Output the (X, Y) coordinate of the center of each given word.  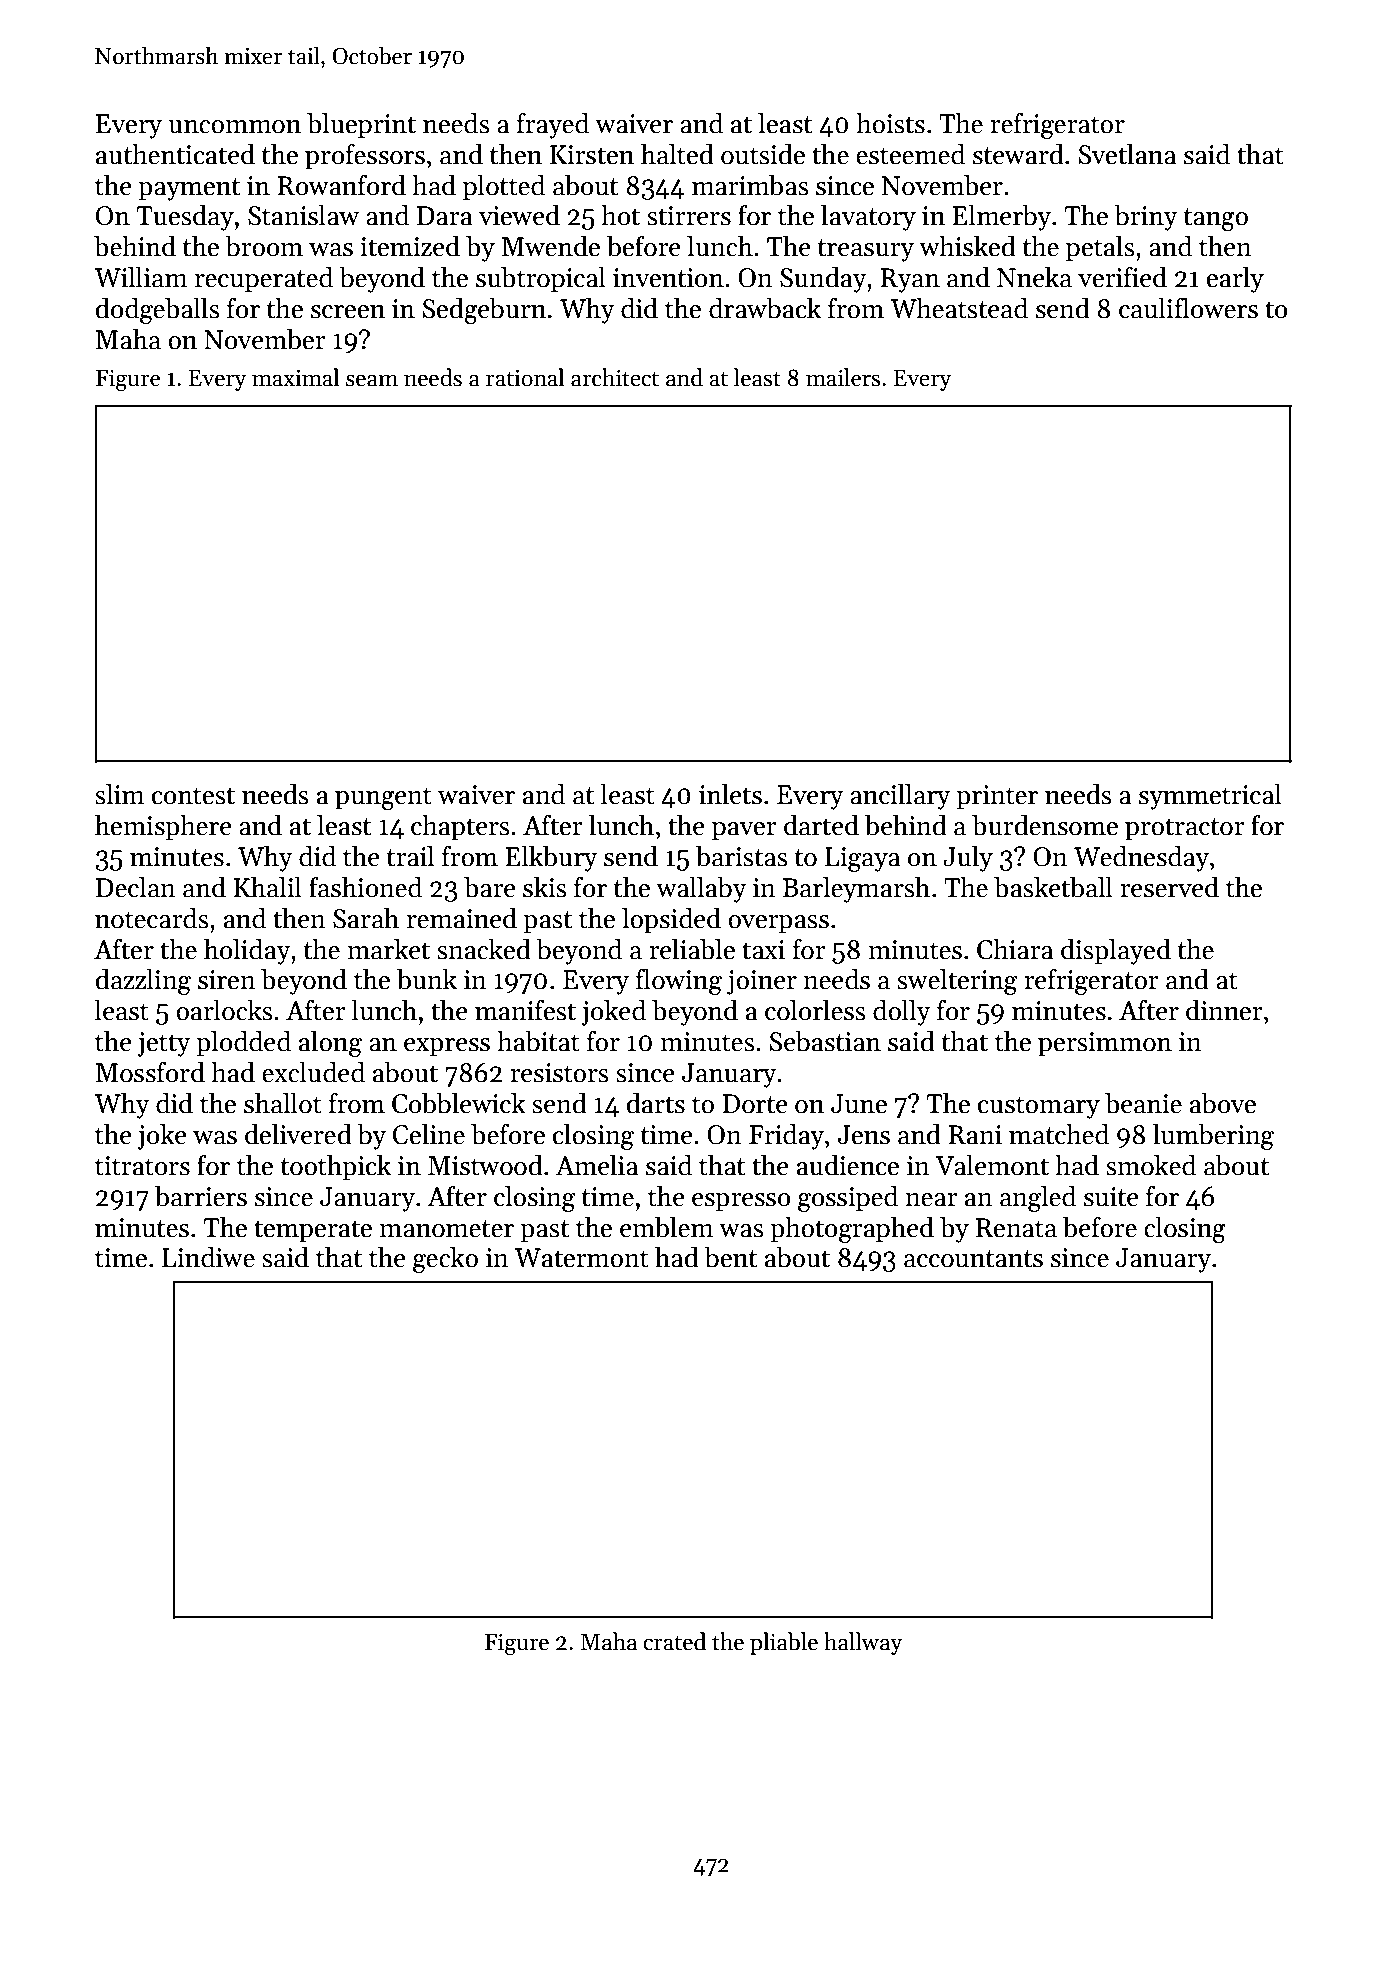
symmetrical (1210, 797)
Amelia (597, 1165)
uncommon (234, 127)
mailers (843, 377)
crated (674, 1641)
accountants (973, 1259)
